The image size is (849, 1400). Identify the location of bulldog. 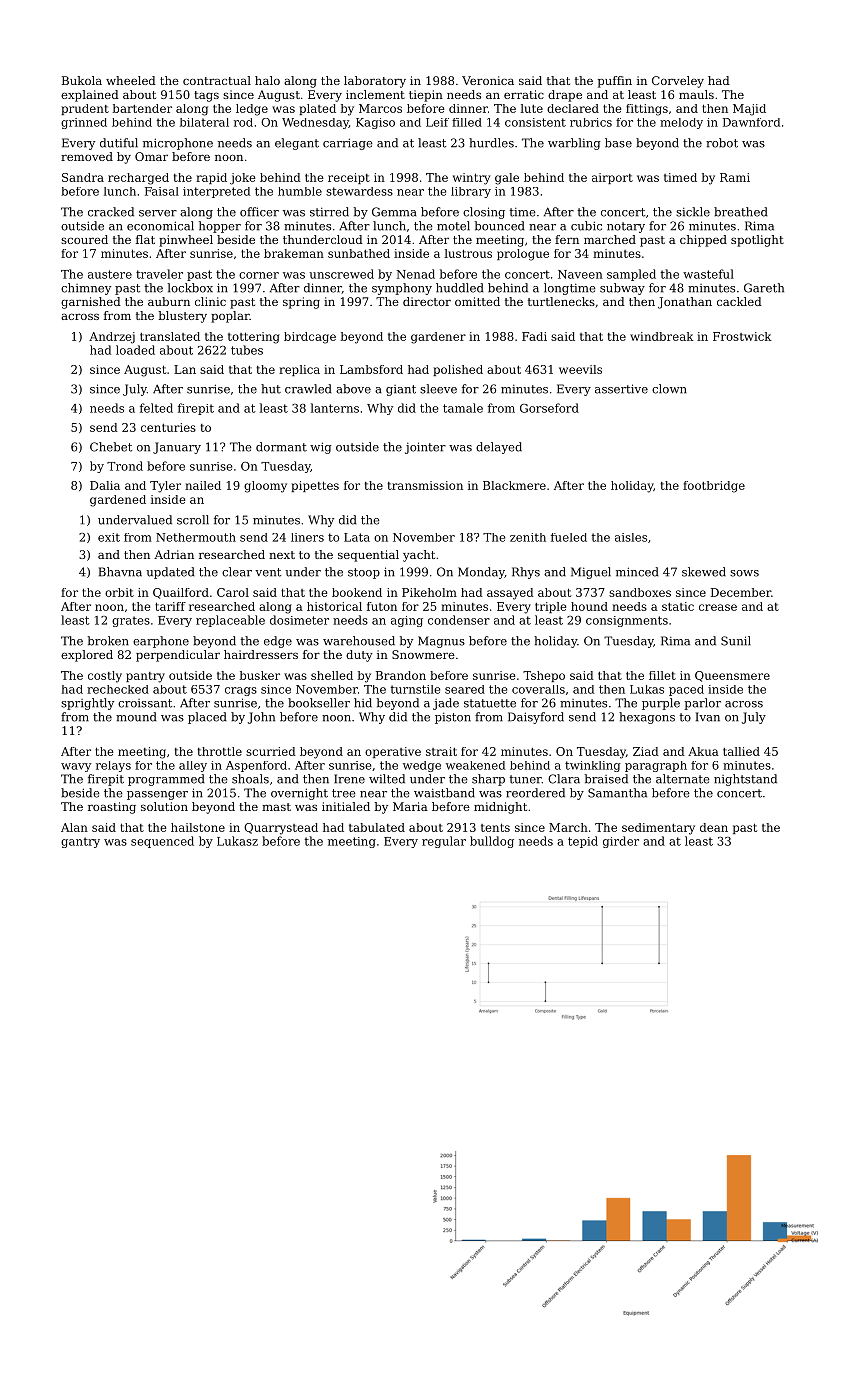
(492, 842).
